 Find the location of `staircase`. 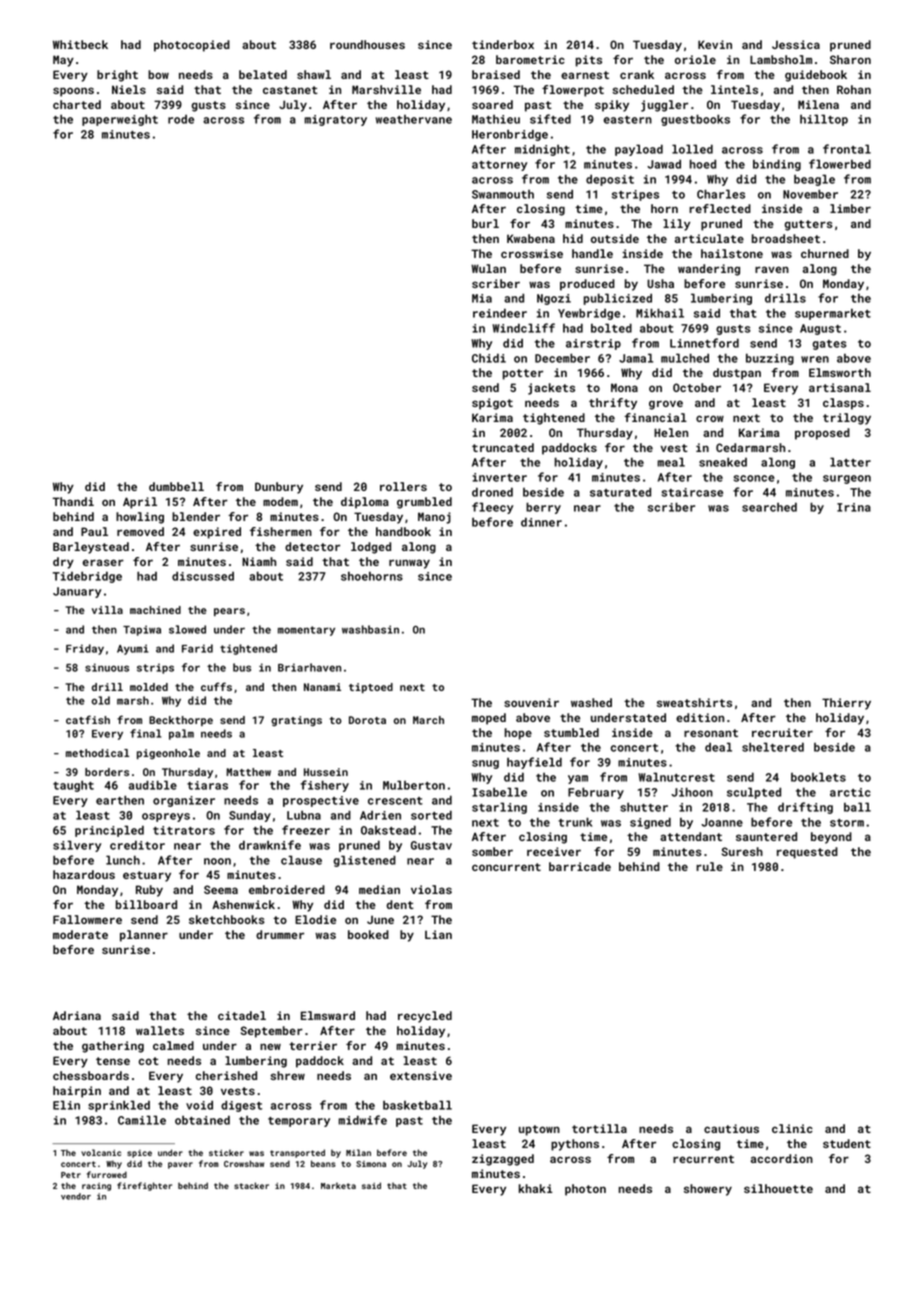

staircase is located at coordinates (692, 492).
